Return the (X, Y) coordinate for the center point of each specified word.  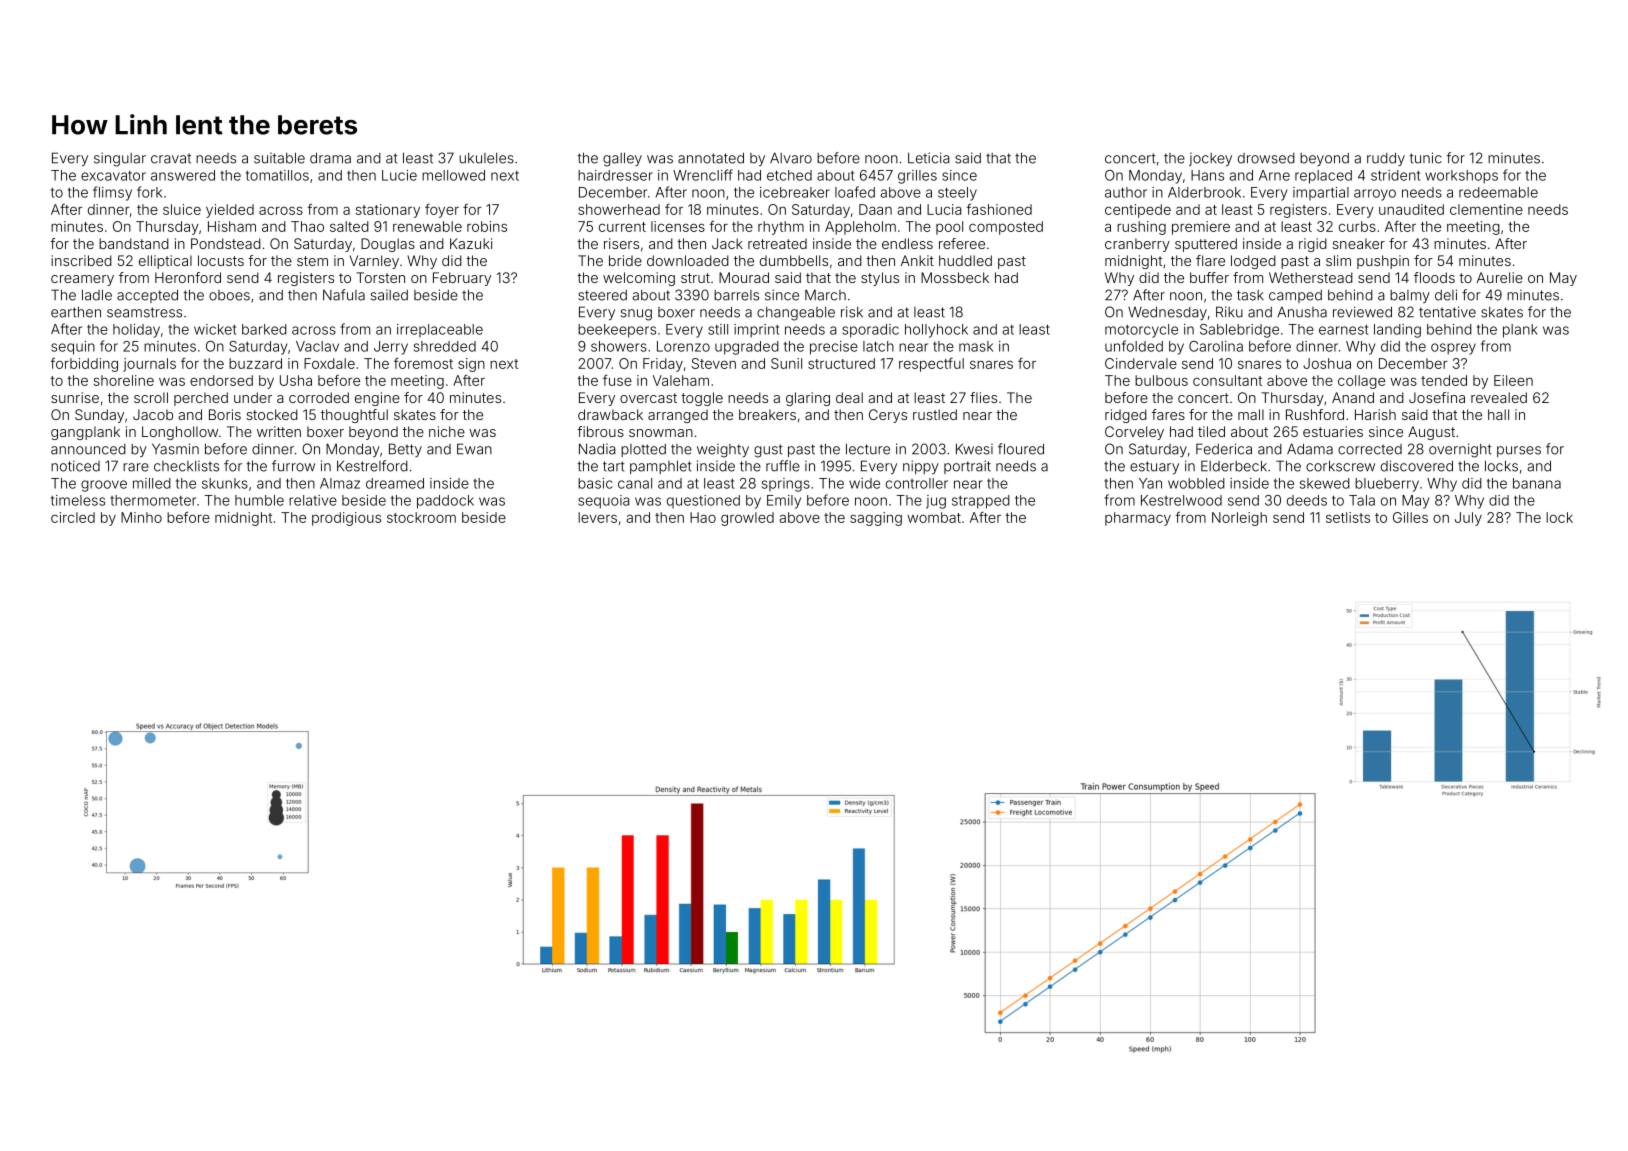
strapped (981, 502)
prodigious (346, 519)
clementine (1486, 209)
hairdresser (615, 175)
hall (1498, 414)
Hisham (232, 226)
